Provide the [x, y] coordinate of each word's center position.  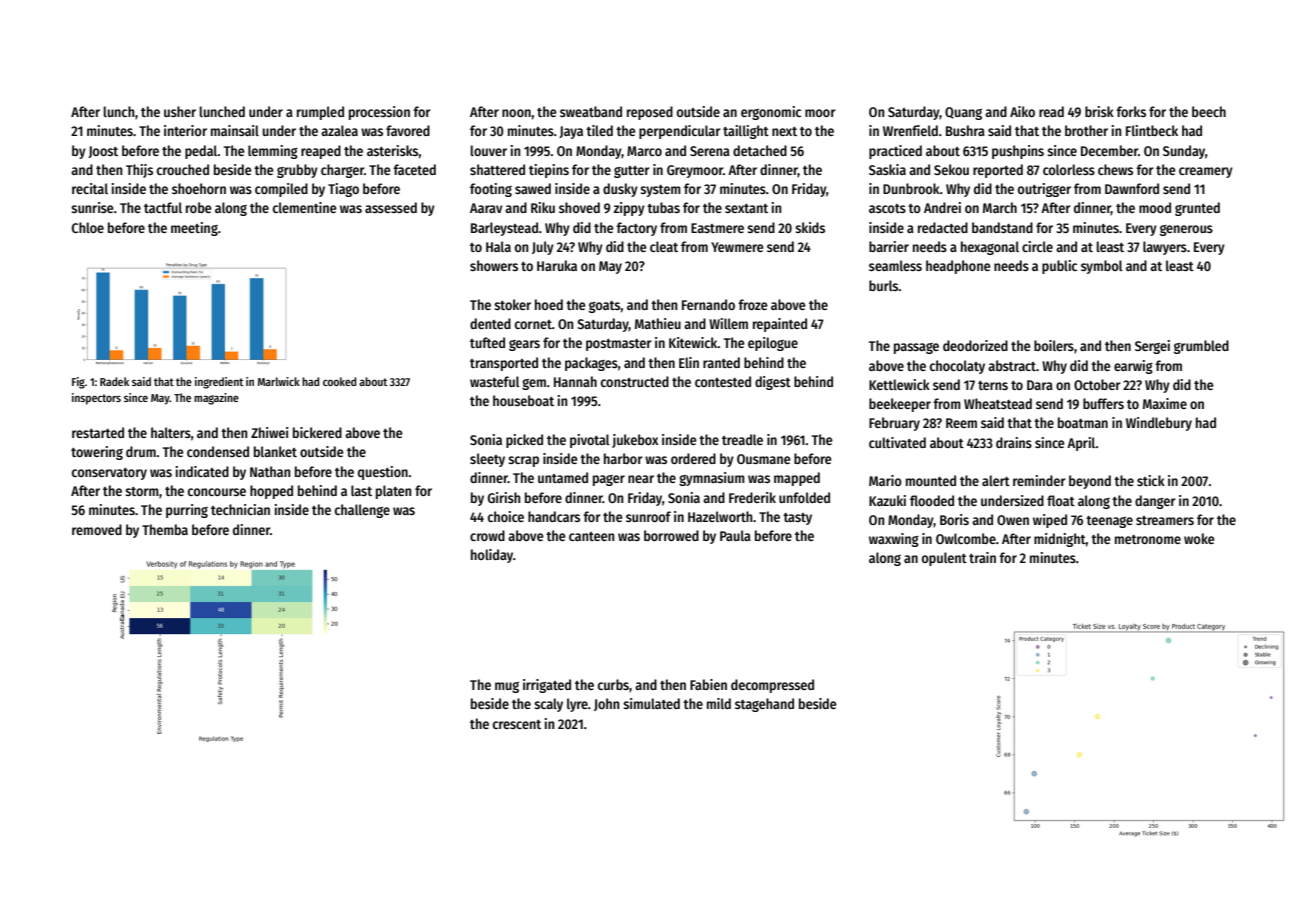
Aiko [1022, 111]
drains [1014, 442]
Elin [689, 362]
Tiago [343, 190]
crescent [517, 724]
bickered [317, 432]
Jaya [571, 132]
